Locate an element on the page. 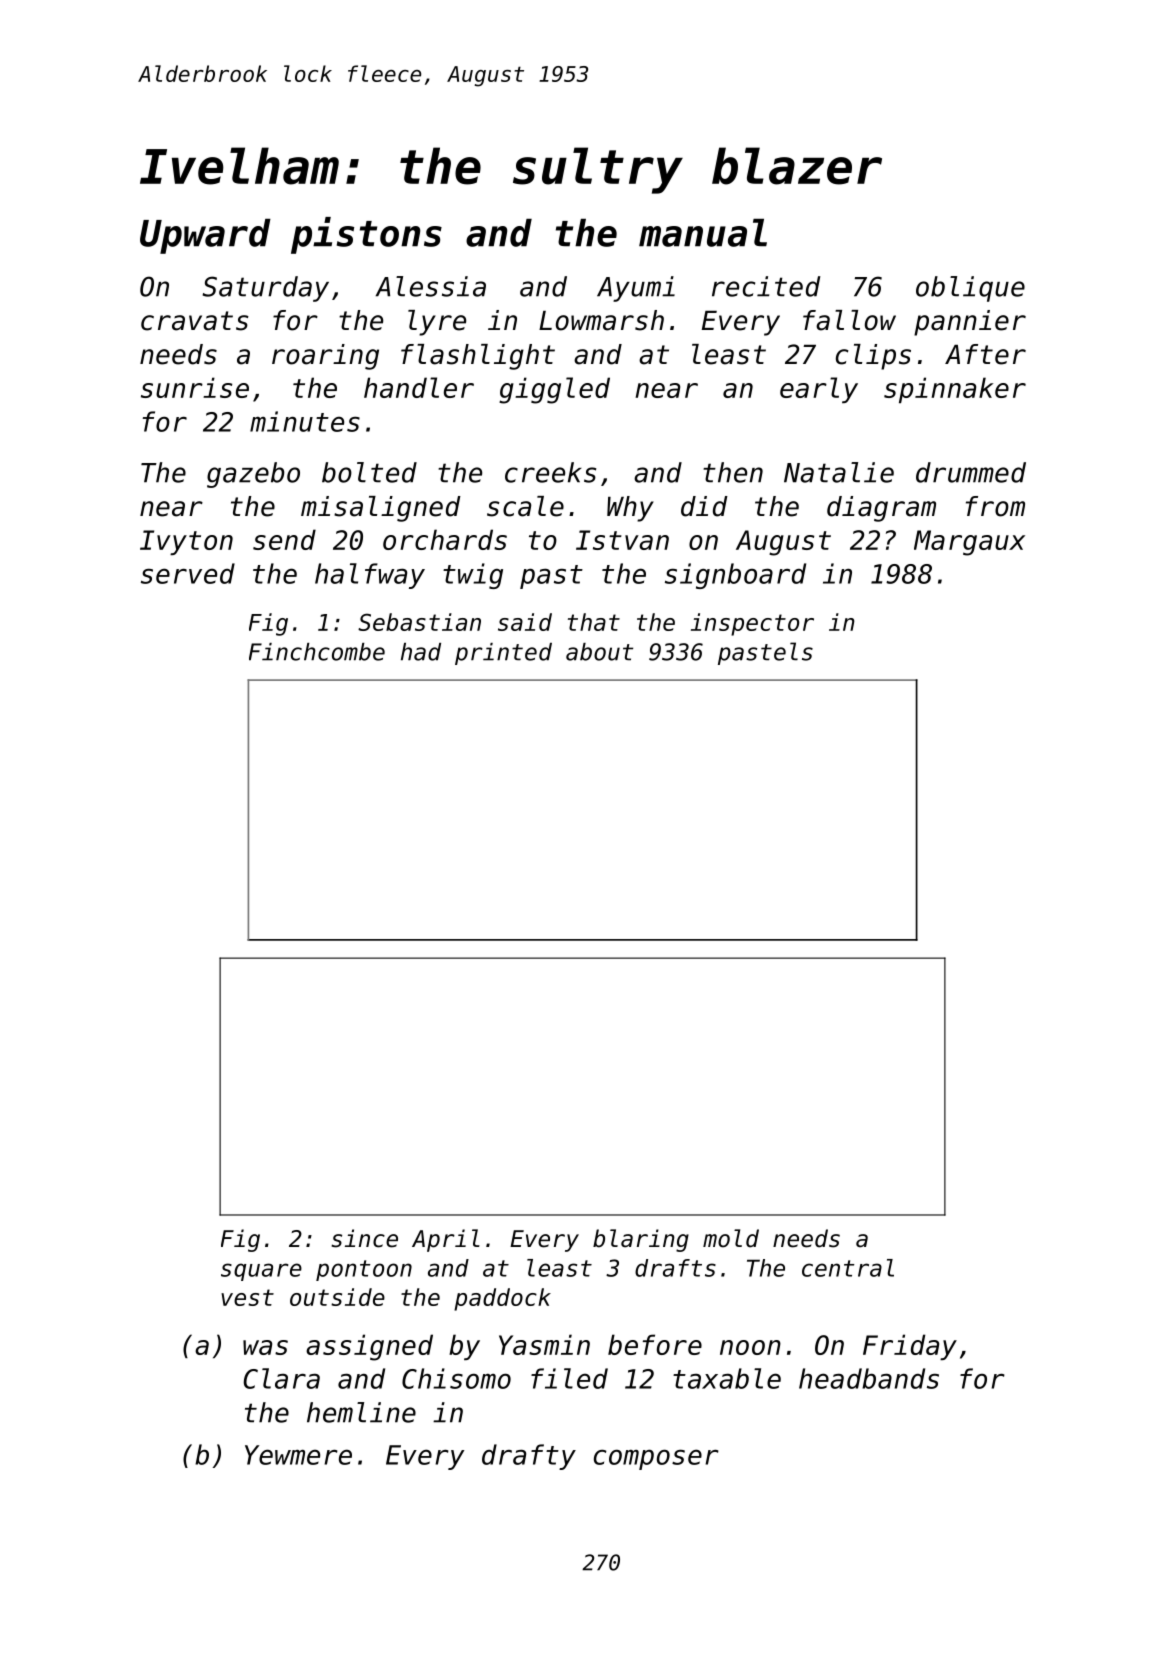 The width and height of the page is (1165, 1654). pistons is located at coordinates (366, 235).
